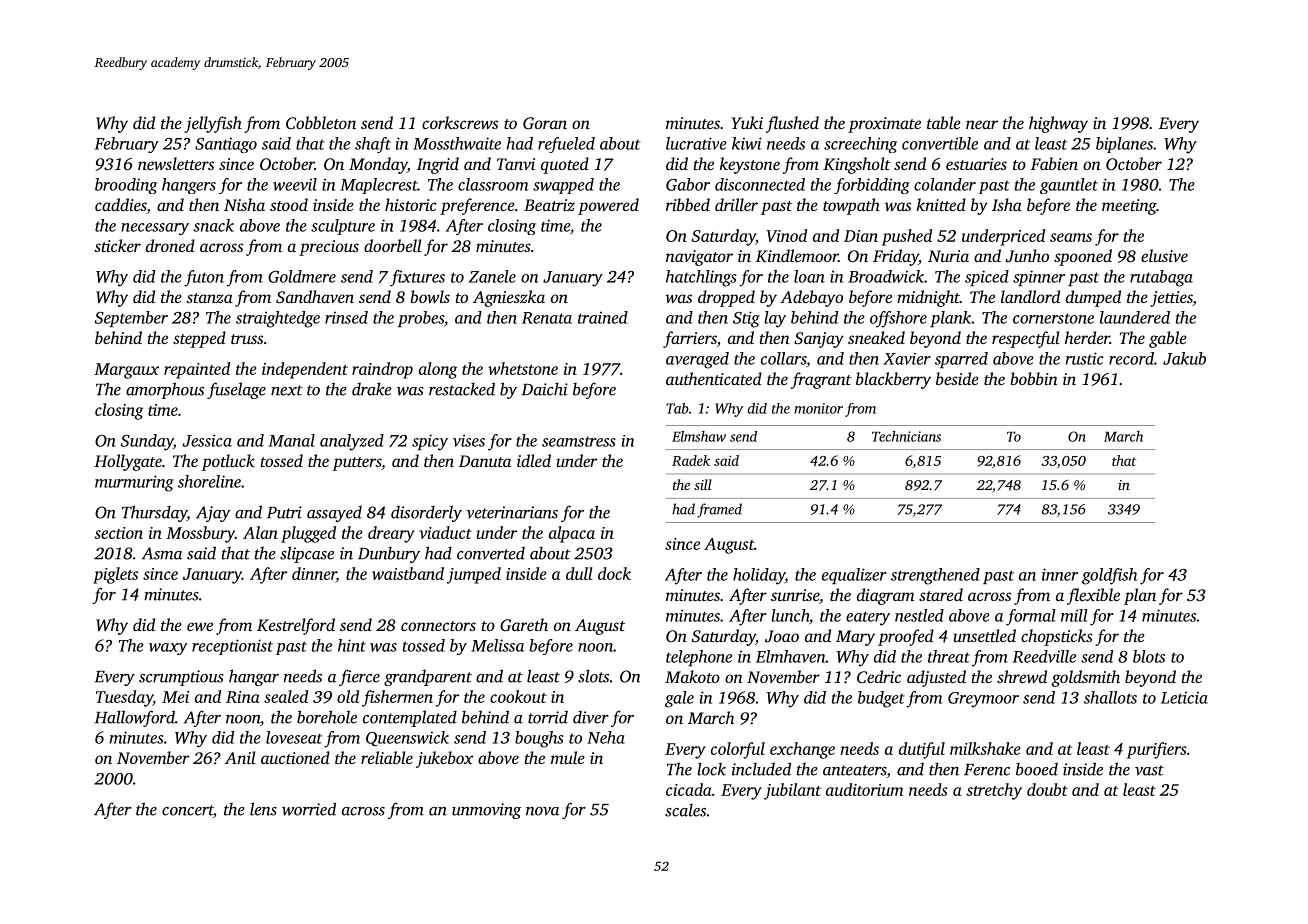 This document has height=924, width=1308. Describe the element at coordinates (549, 205) in the document. I see `Beatriz` at that location.
